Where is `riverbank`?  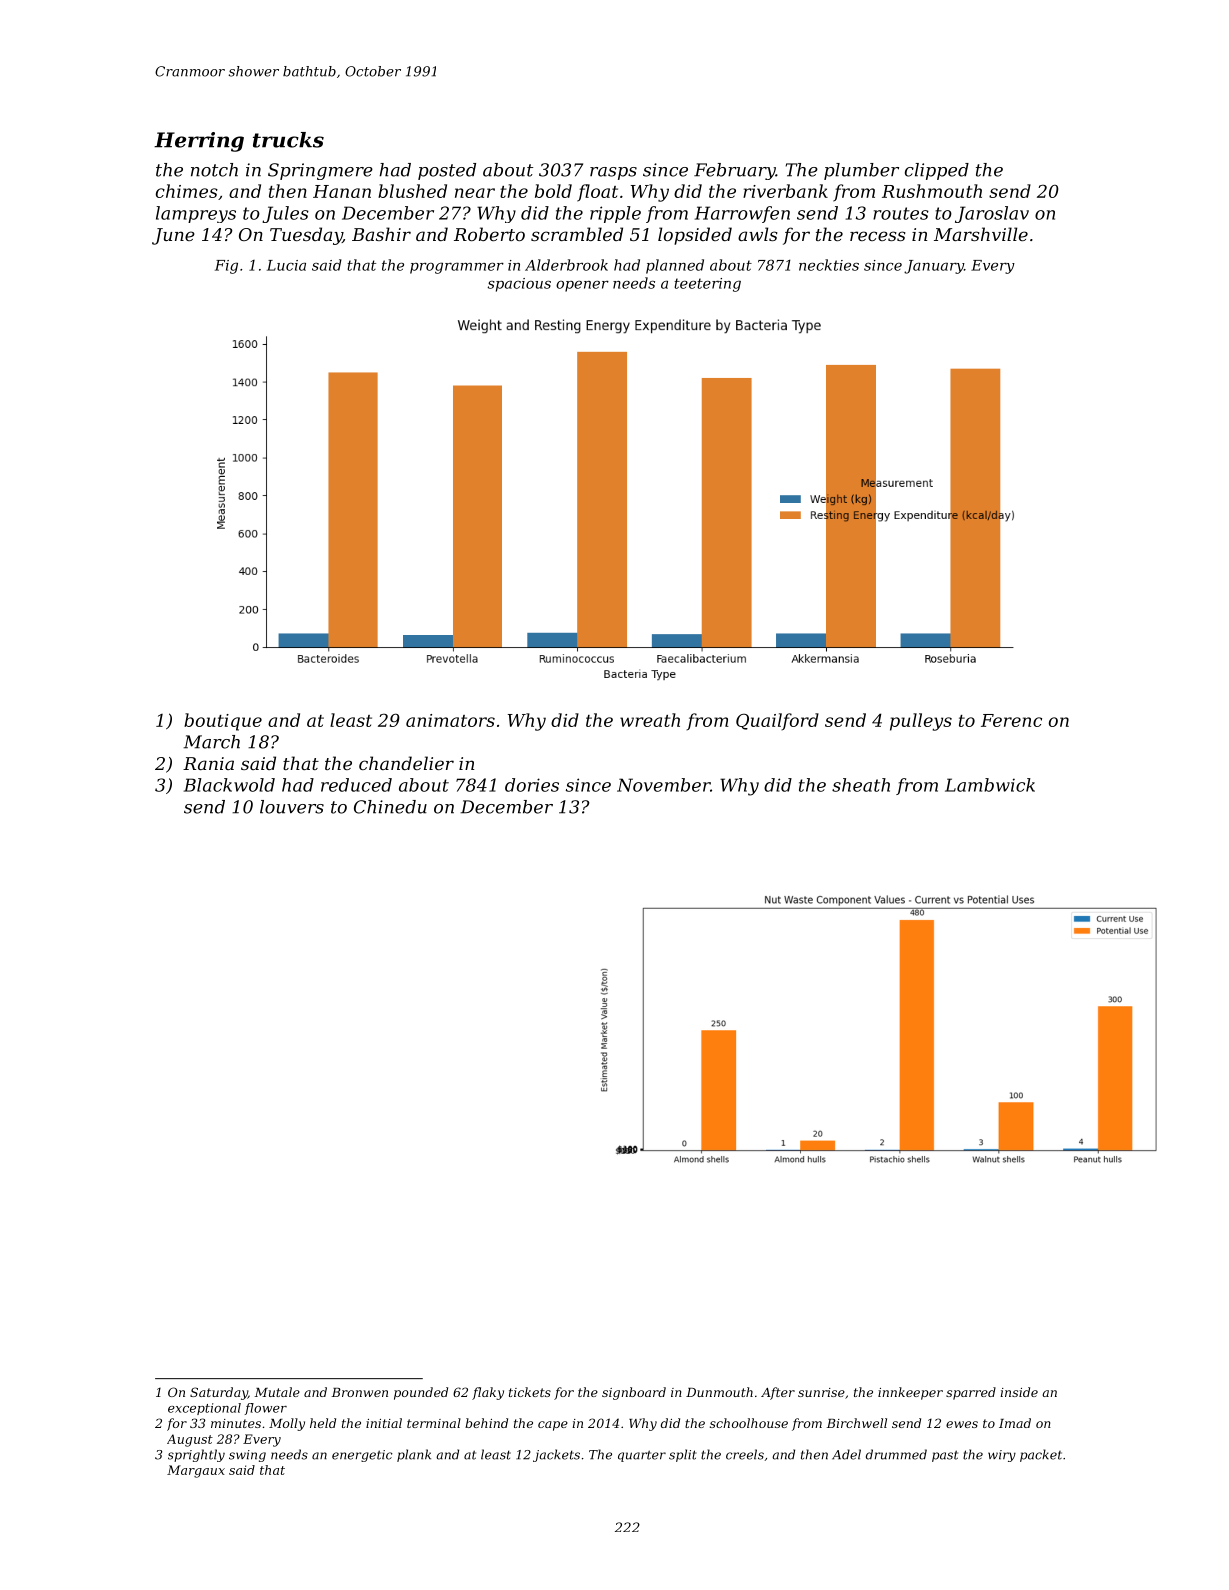 riverbank is located at coordinates (785, 191).
